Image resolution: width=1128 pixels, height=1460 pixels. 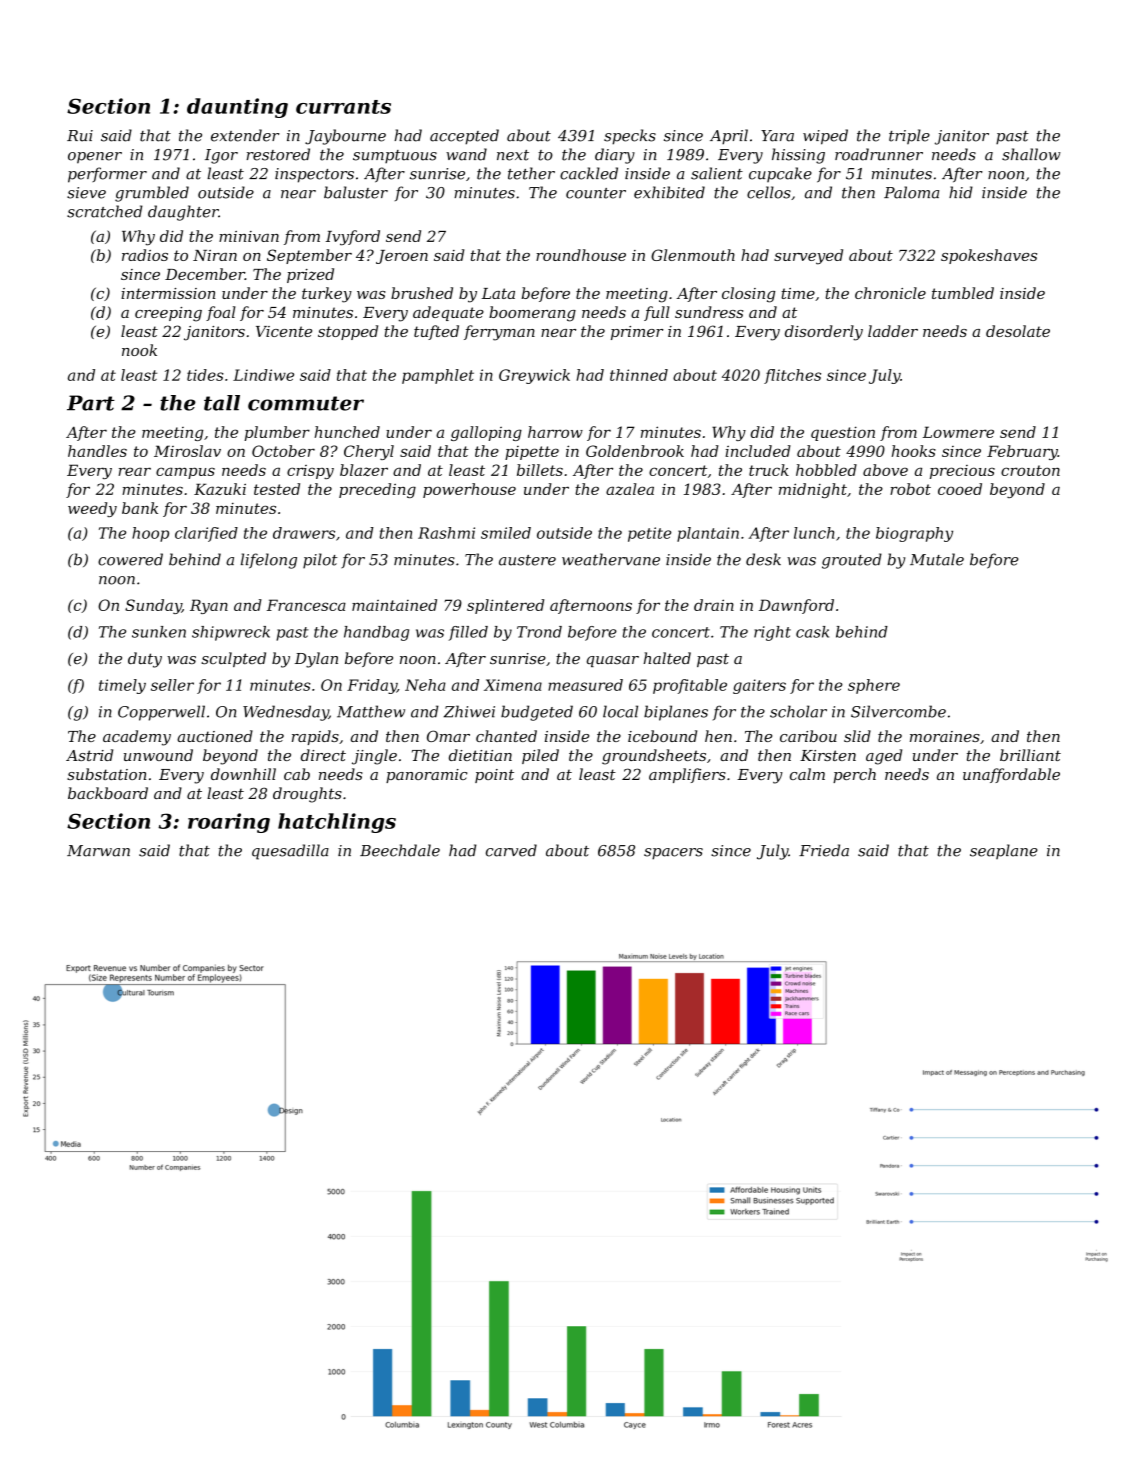 I want to click on Yara, so click(x=777, y=136).
